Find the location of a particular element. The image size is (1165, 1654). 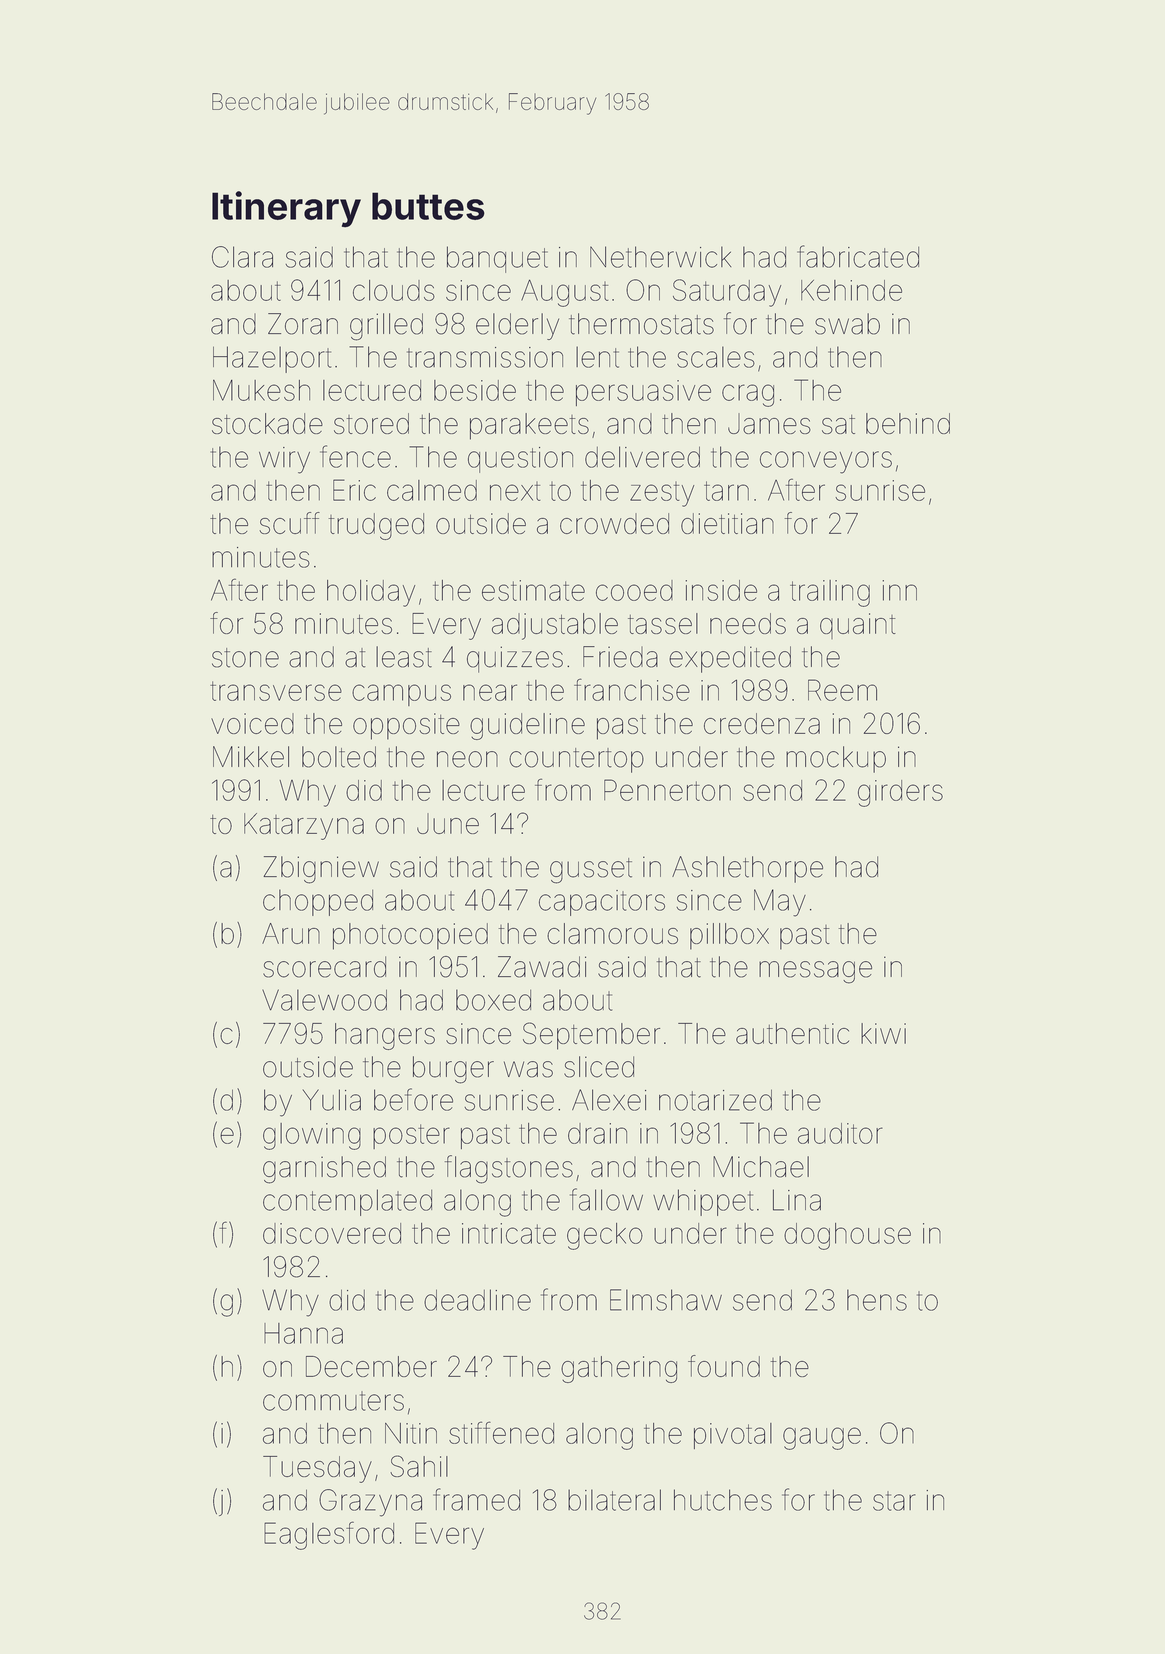

Netherwick is located at coordinates (660, 257).
